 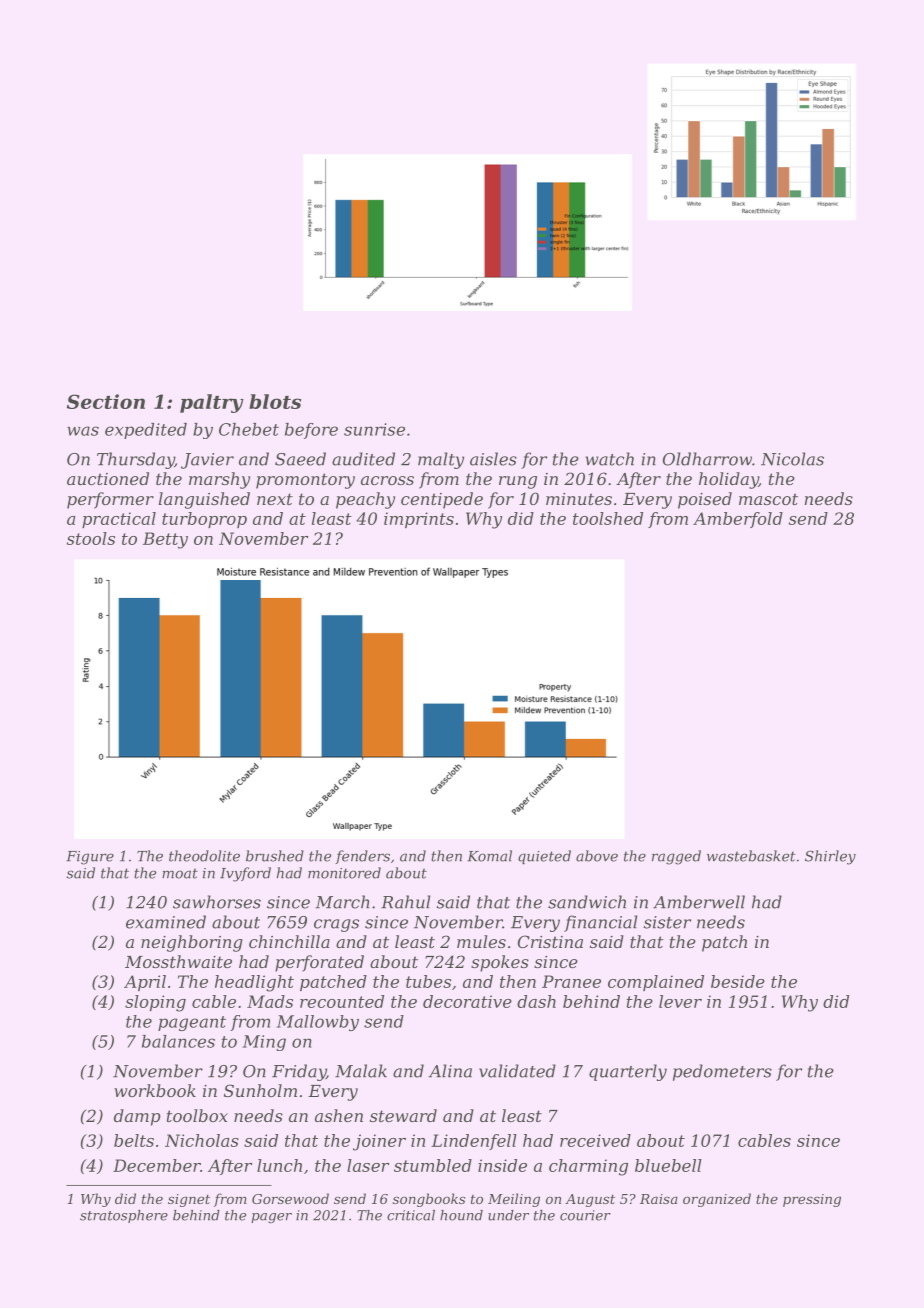 I want to click on blots, so click(x=275, y=401).
